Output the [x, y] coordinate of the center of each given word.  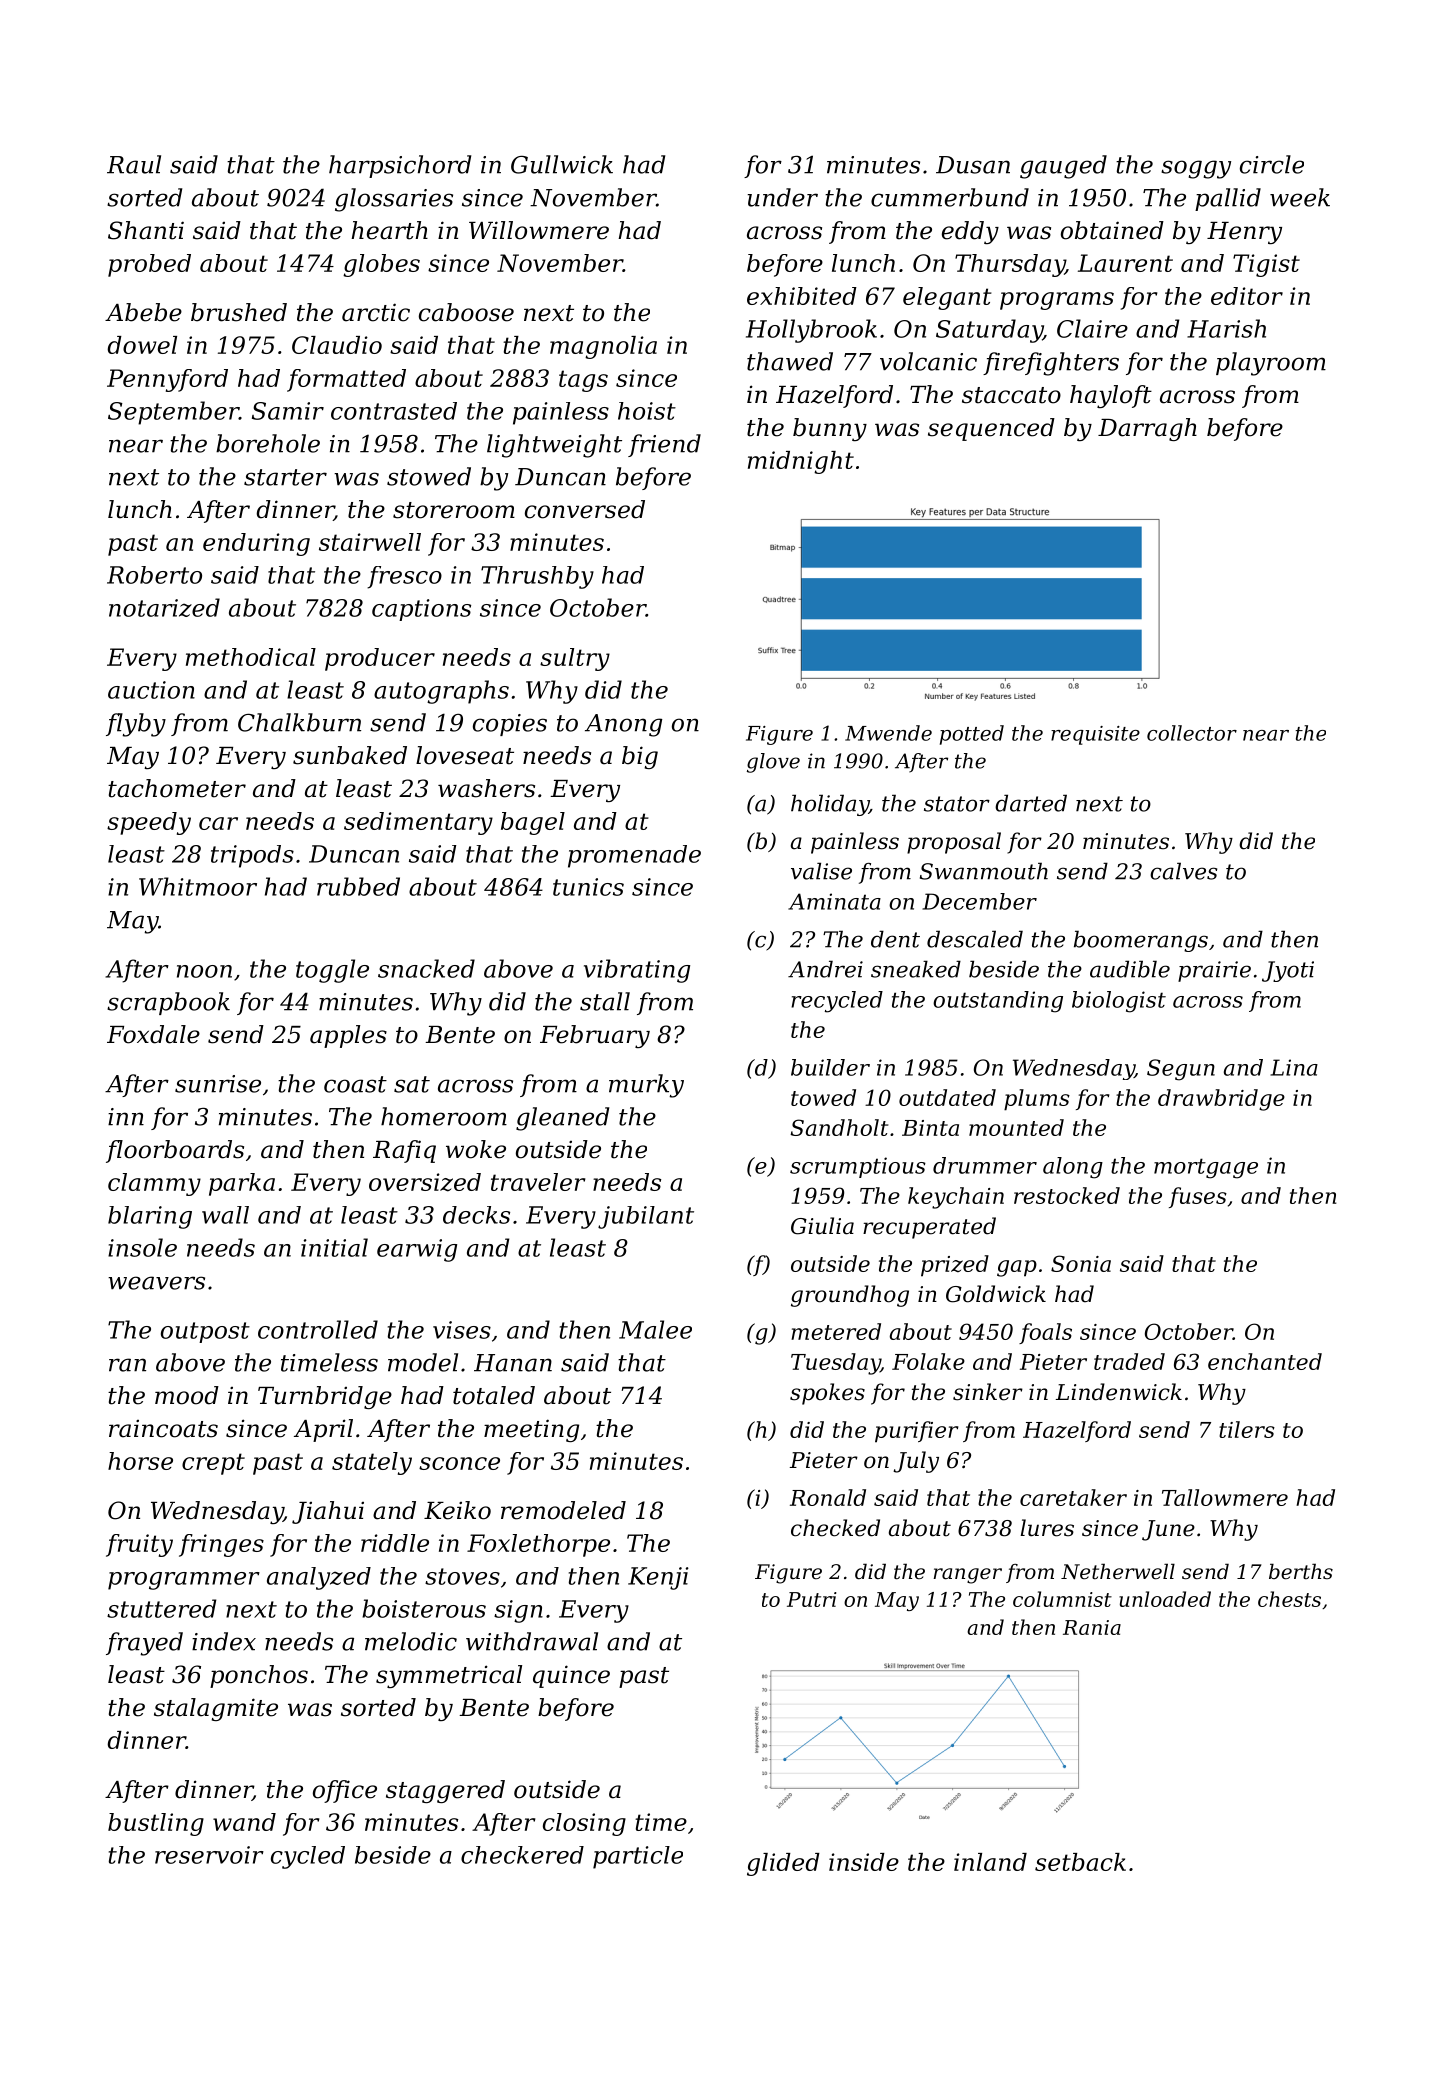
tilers [1247, 1429]
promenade [634, 856]
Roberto [154, 575]
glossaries [394, 200]
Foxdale [153, 1034]
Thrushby [537, 577]
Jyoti [1288, 971]
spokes [827, 1394]
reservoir [209, 1855]
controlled [318, 1329]
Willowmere [539, 230]
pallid [1228, 199]
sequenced [991, 429]
